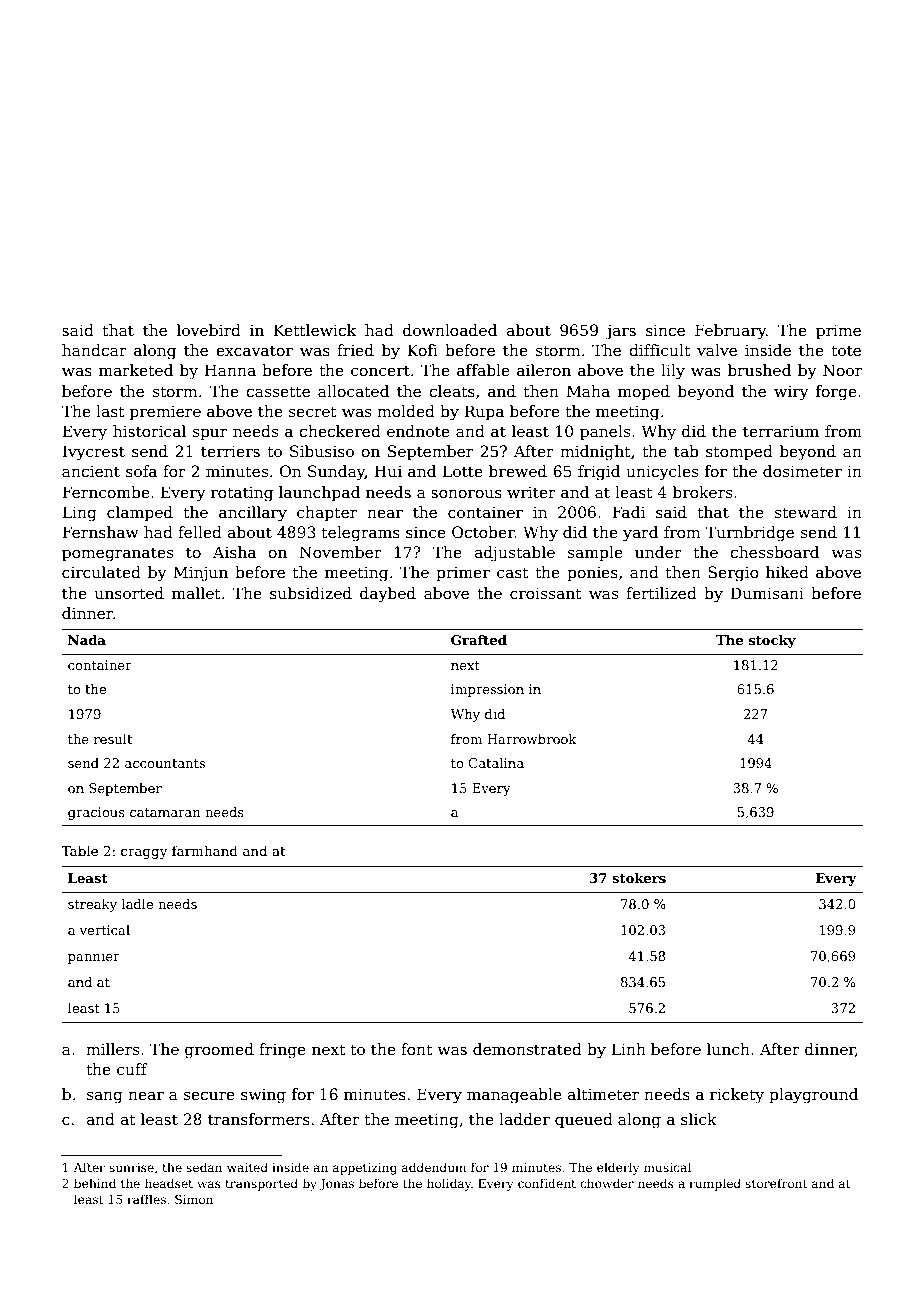  I want to click on frigid, so click(599, 473).
